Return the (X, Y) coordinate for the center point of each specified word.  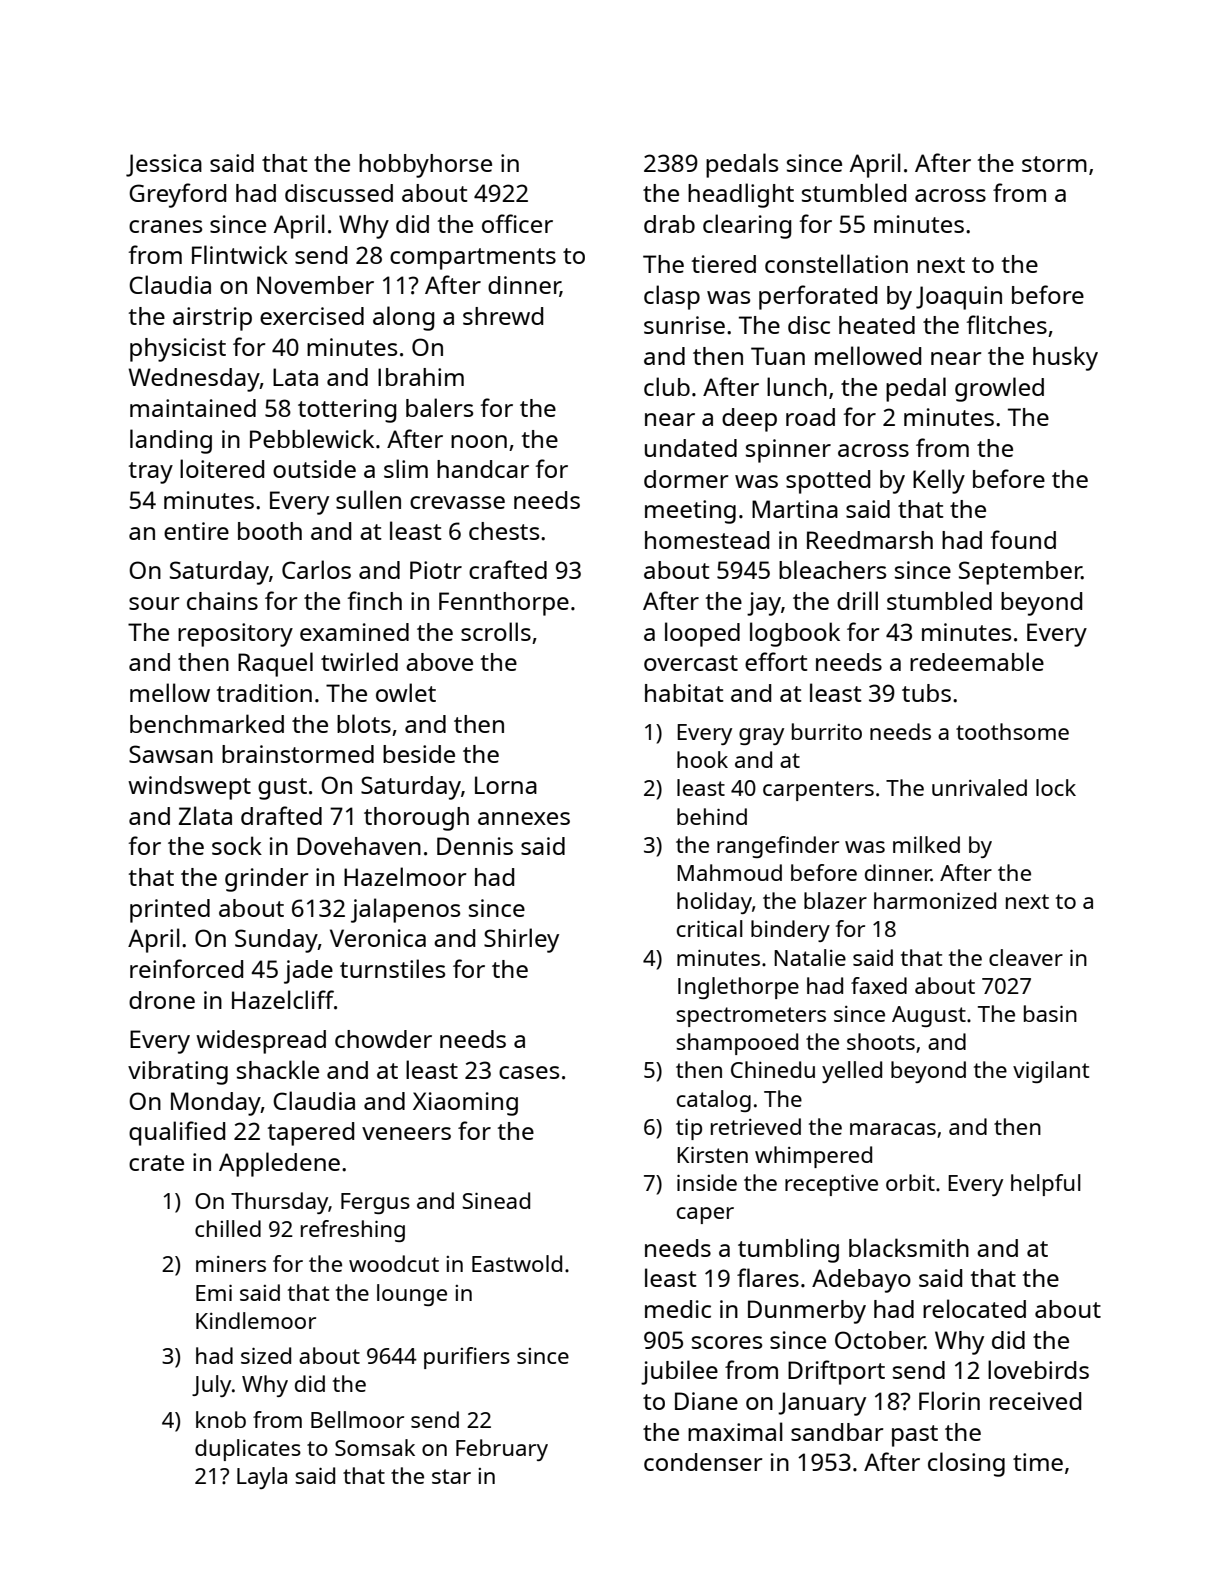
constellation (836, 263)
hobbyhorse (425, 166)
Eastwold (517, 1263)
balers (439, 407)
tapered (311, 1134)
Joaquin (959, 298)
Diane (706, 1401)
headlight (741, 195)
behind (712, 816)
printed (170, 911)
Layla (262, 1478)
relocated (974, 1308)
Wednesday (194, 380)
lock (1056, 787)
